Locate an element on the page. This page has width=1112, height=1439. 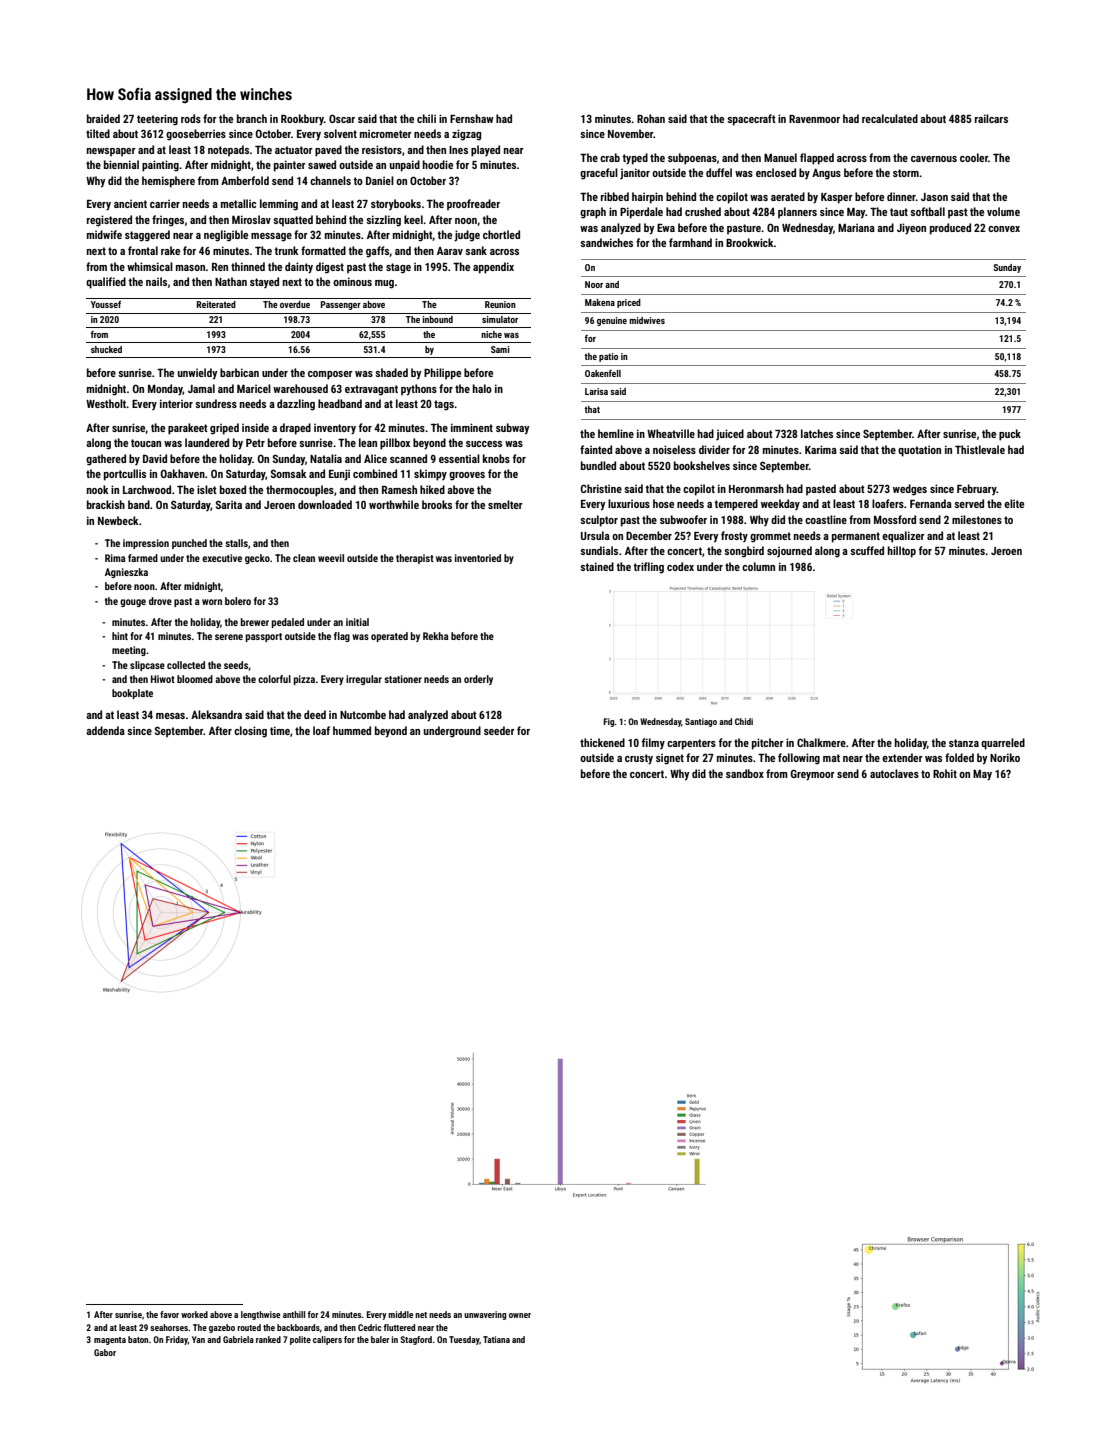
autoclaves is located at coordinates (894, 773).
